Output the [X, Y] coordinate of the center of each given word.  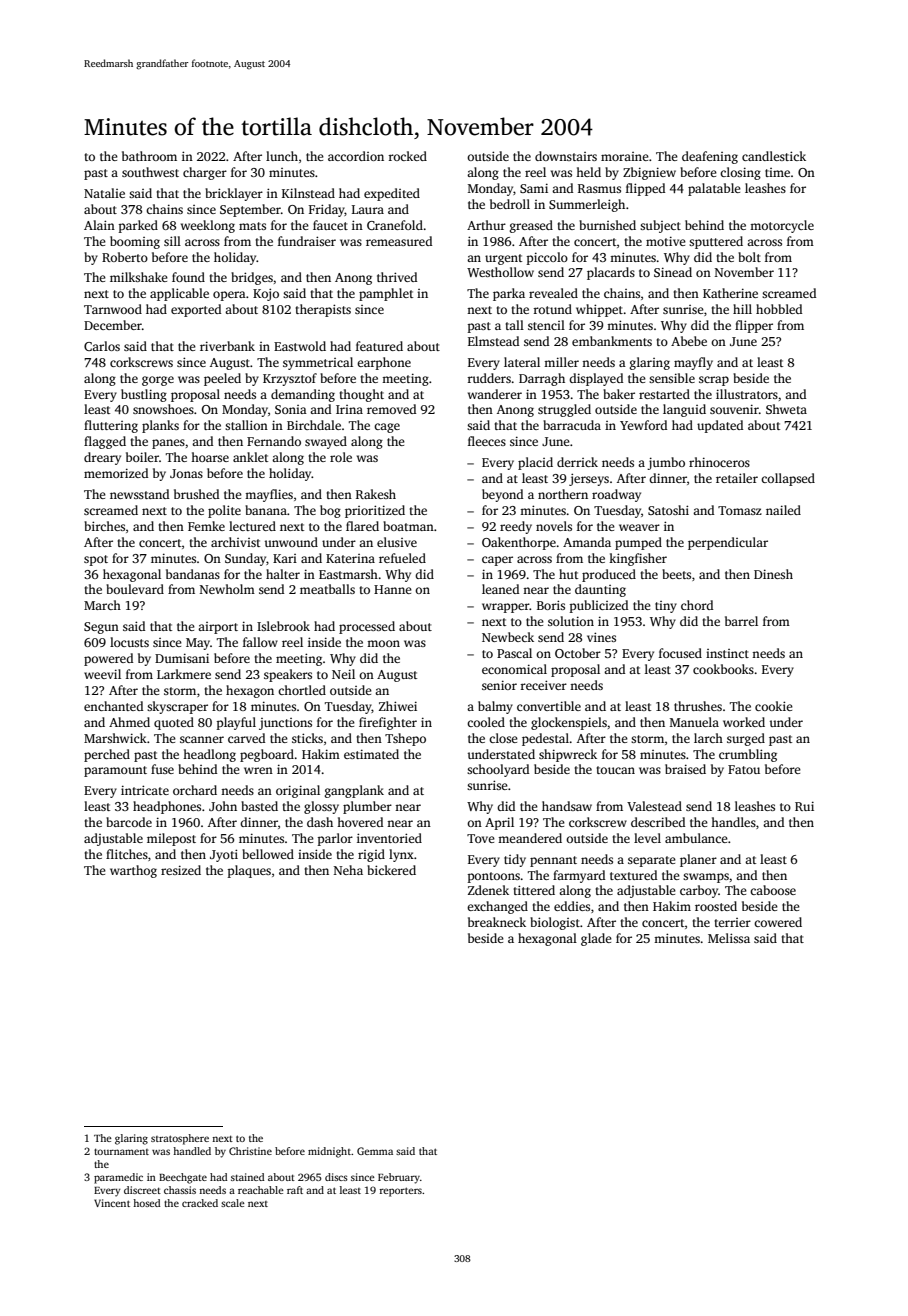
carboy [699, 891]
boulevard [135, 589]
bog [330, 511]
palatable [714, 189]
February [399, 1178]
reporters [400, 1192]
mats [252, 226]
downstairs [566, 156]
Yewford [643, 425]
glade [596, 939]
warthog [133, 871]
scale [233, 1203]
